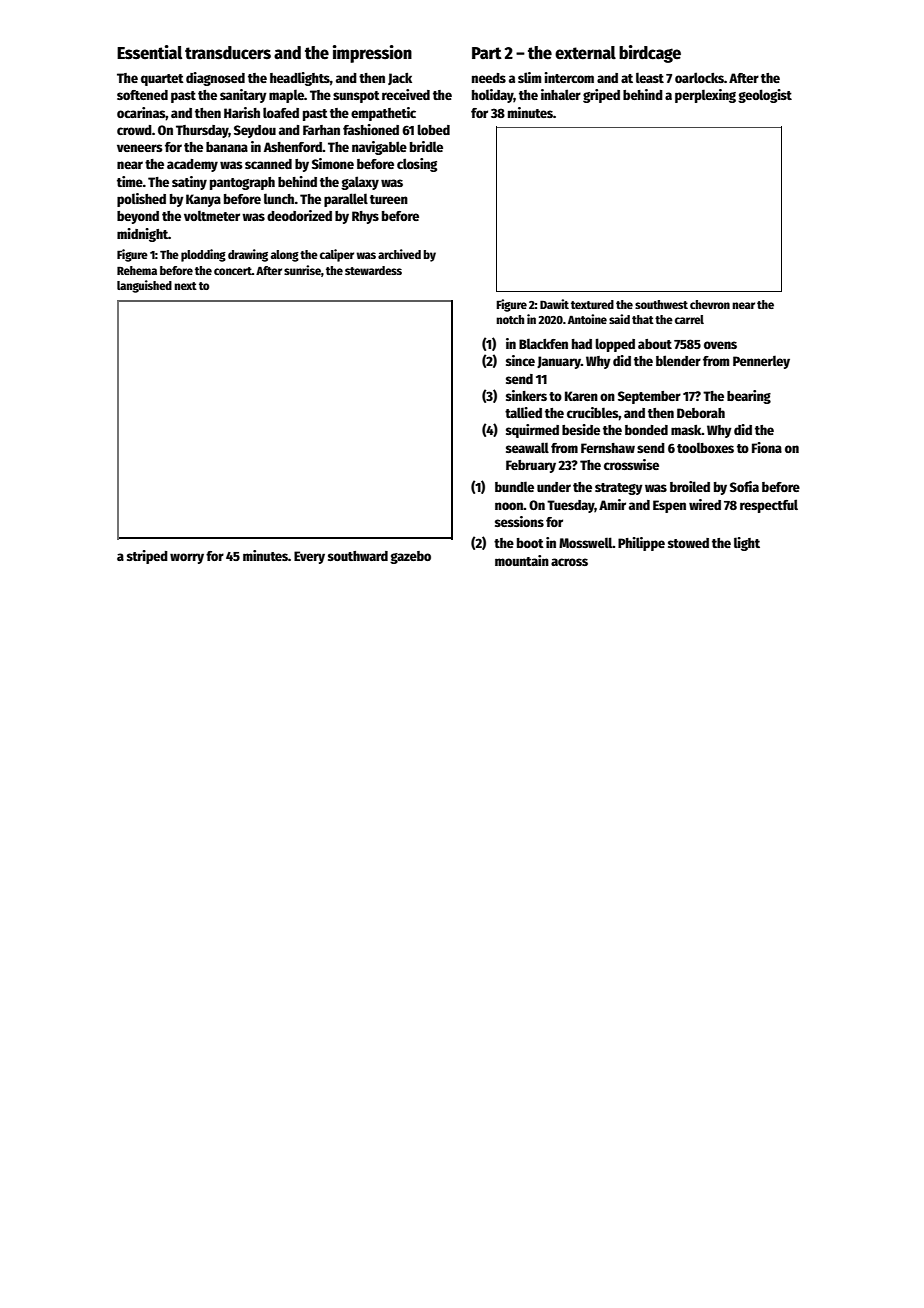 The image size is (924, 1308). What do you see at coordinates (561, 94) in the screenshot?
I see `inhaler` at bounding box center [561, 94].
